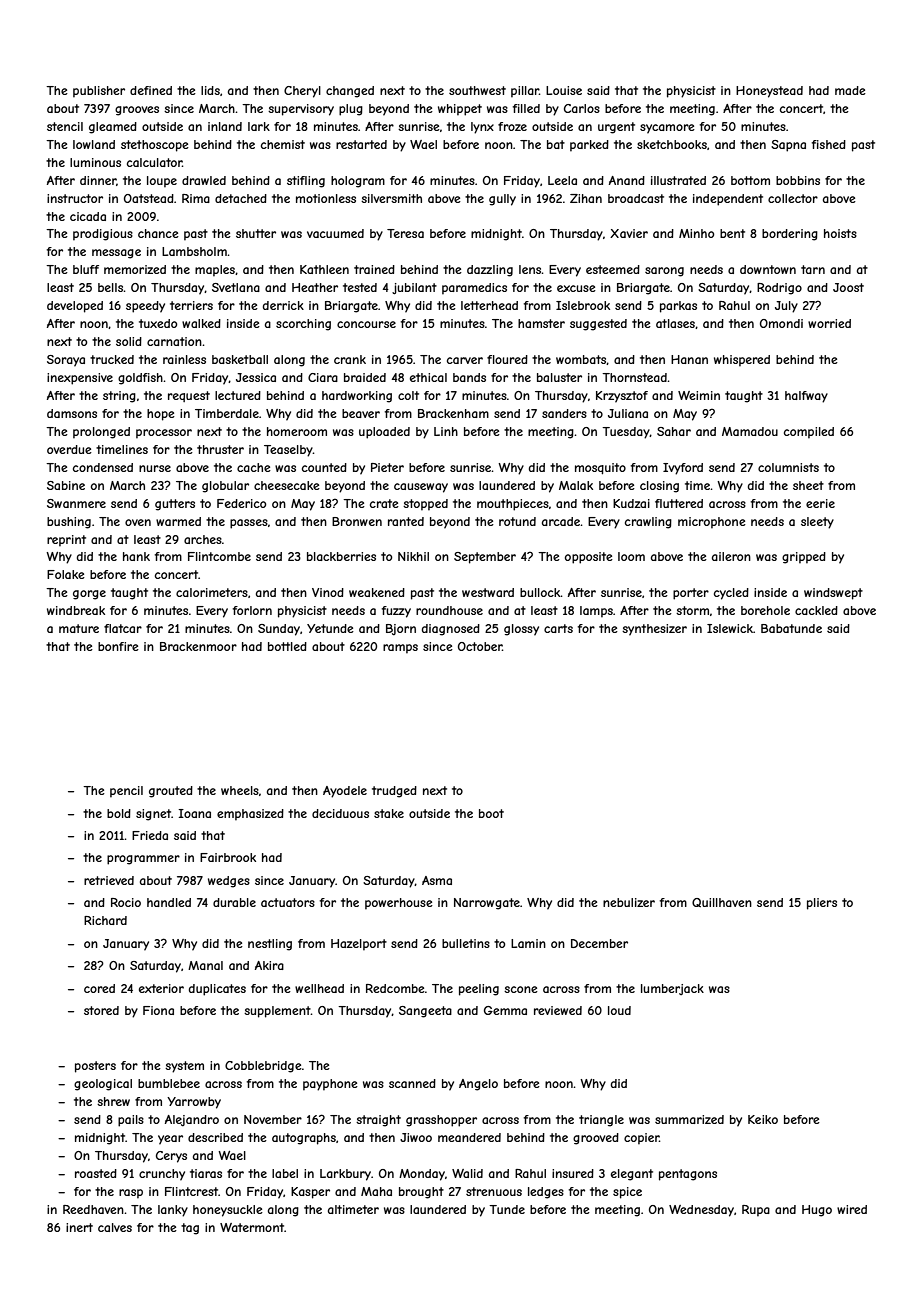  Describe the element at coordinates (250, 815) in the screenshot. I see `emphasized` at that location.
